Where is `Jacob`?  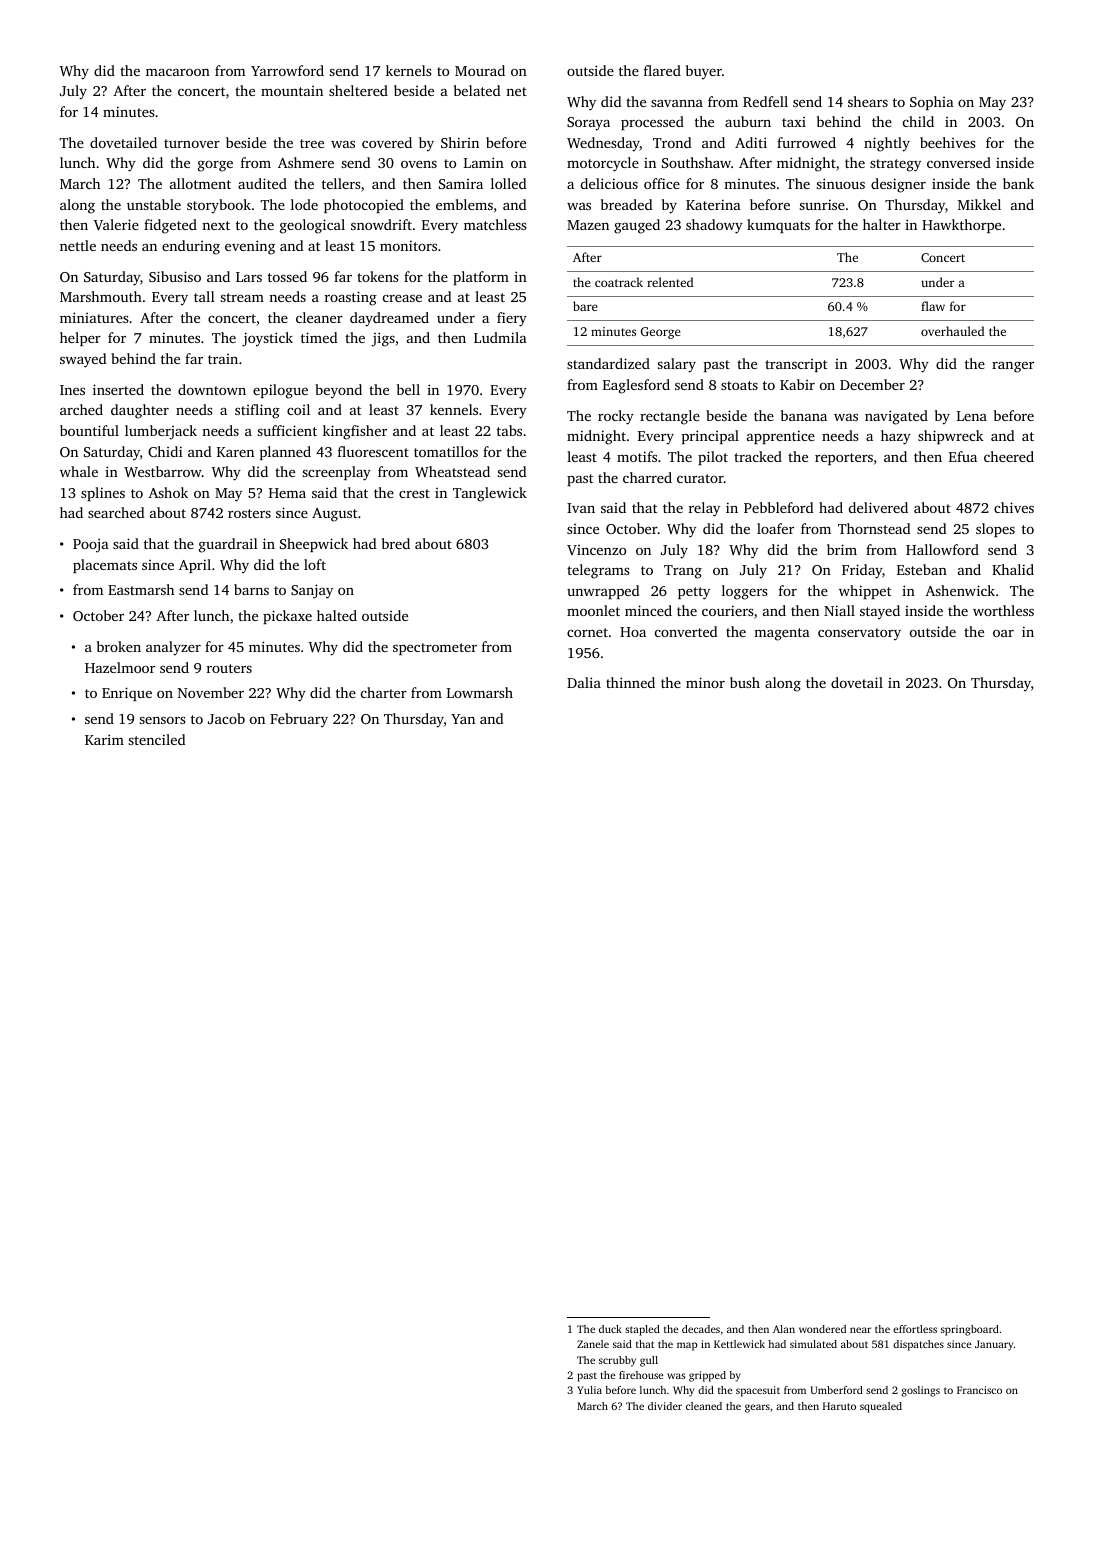 Jacob is located at coordinates (226, 718).
